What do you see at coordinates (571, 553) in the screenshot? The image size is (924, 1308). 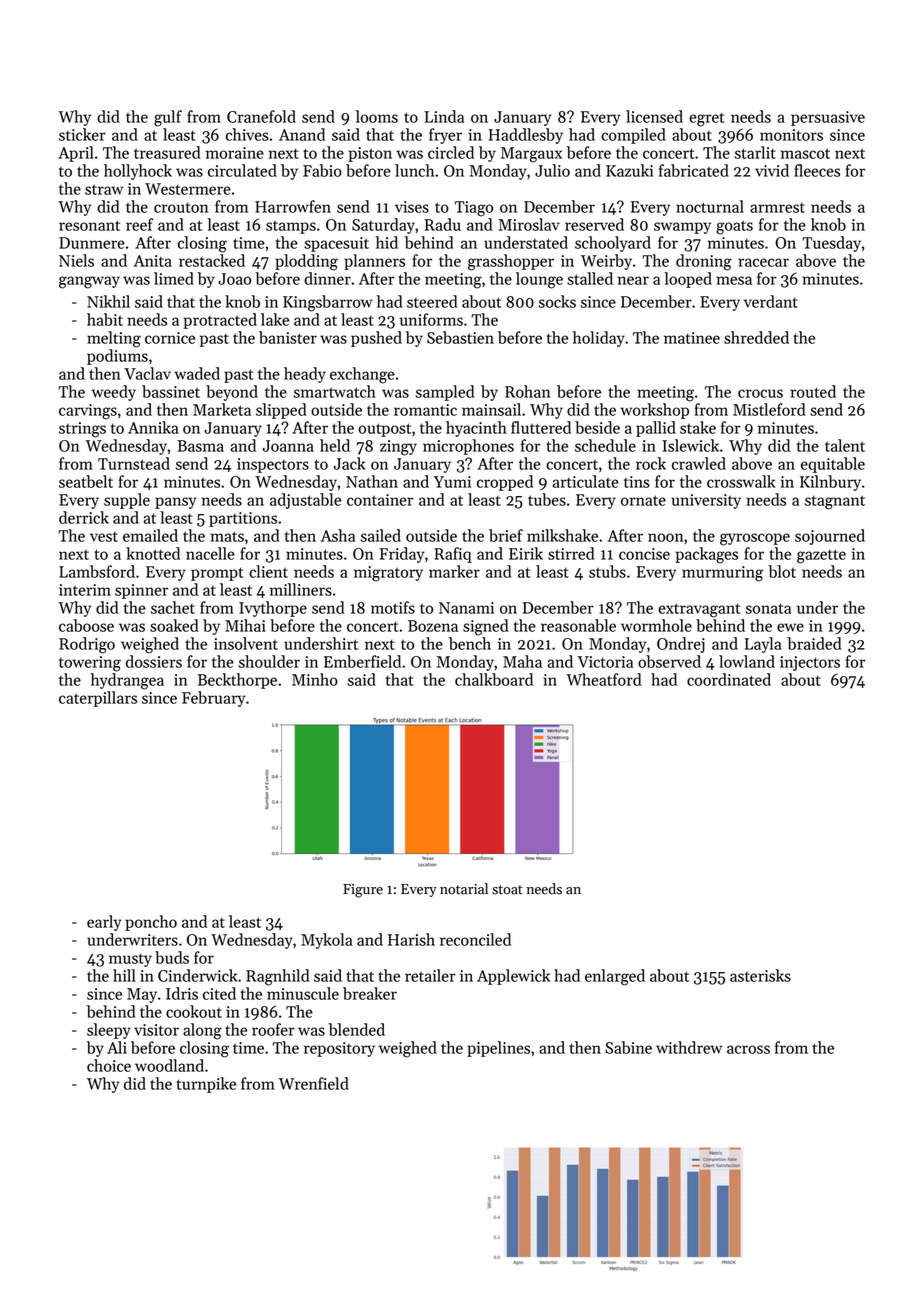 I see `stirred` at bounding box center [571, 553].
